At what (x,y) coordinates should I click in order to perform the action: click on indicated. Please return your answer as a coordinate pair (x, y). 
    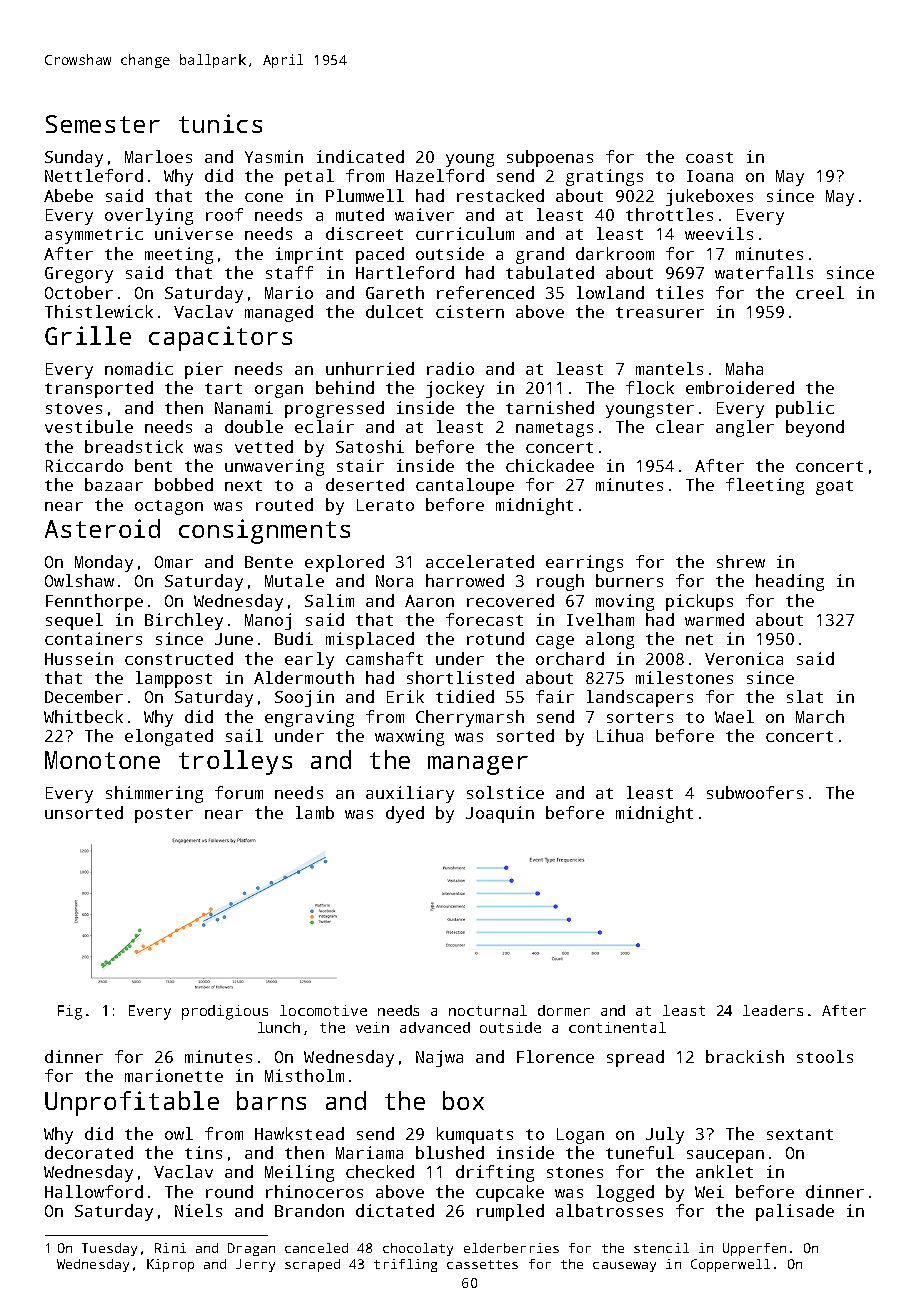
    Looking at the image, I should click on (360, 156).
